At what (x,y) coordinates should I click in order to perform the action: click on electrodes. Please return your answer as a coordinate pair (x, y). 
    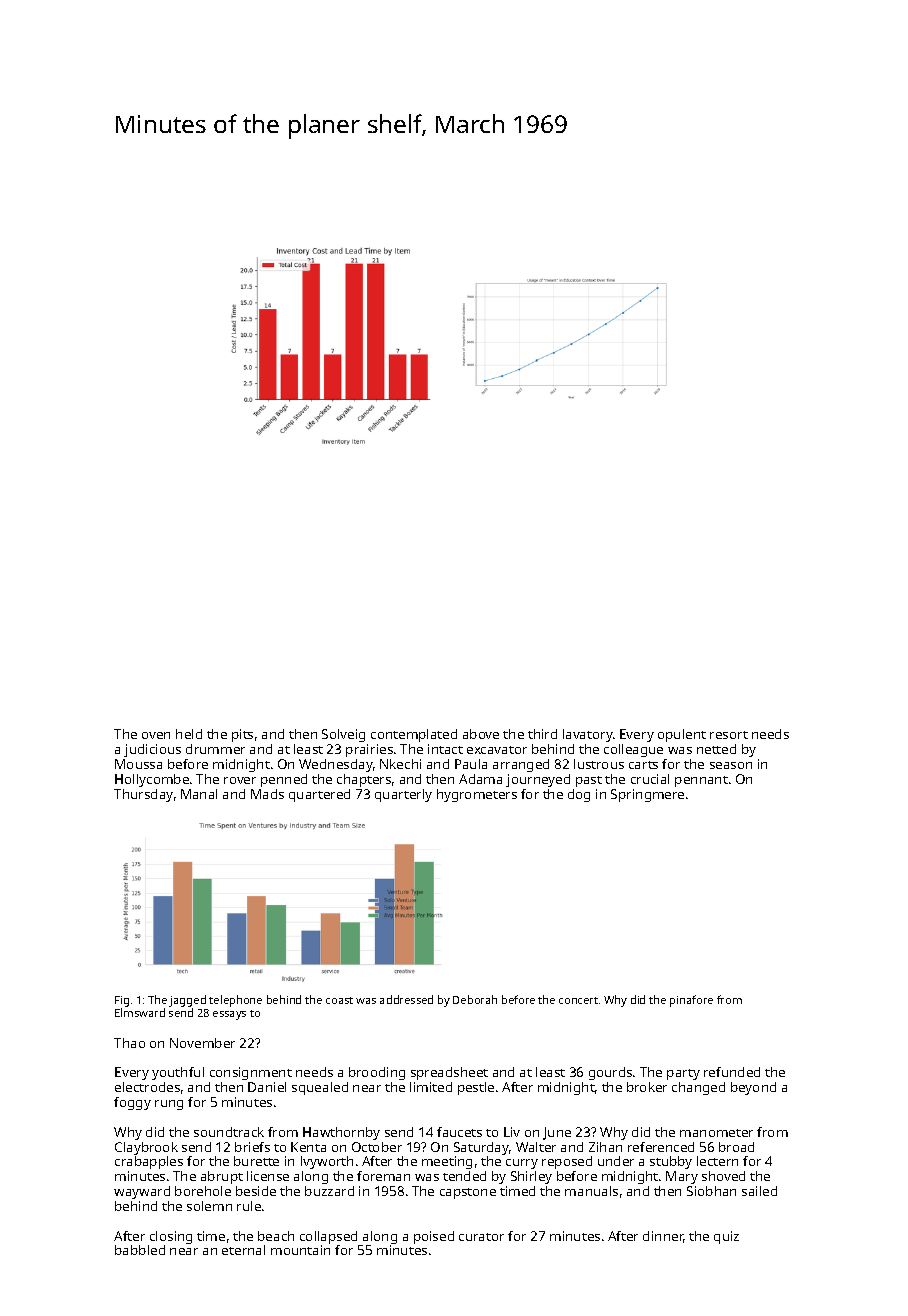
    Looking at the image, I should click on (147, 1087).
